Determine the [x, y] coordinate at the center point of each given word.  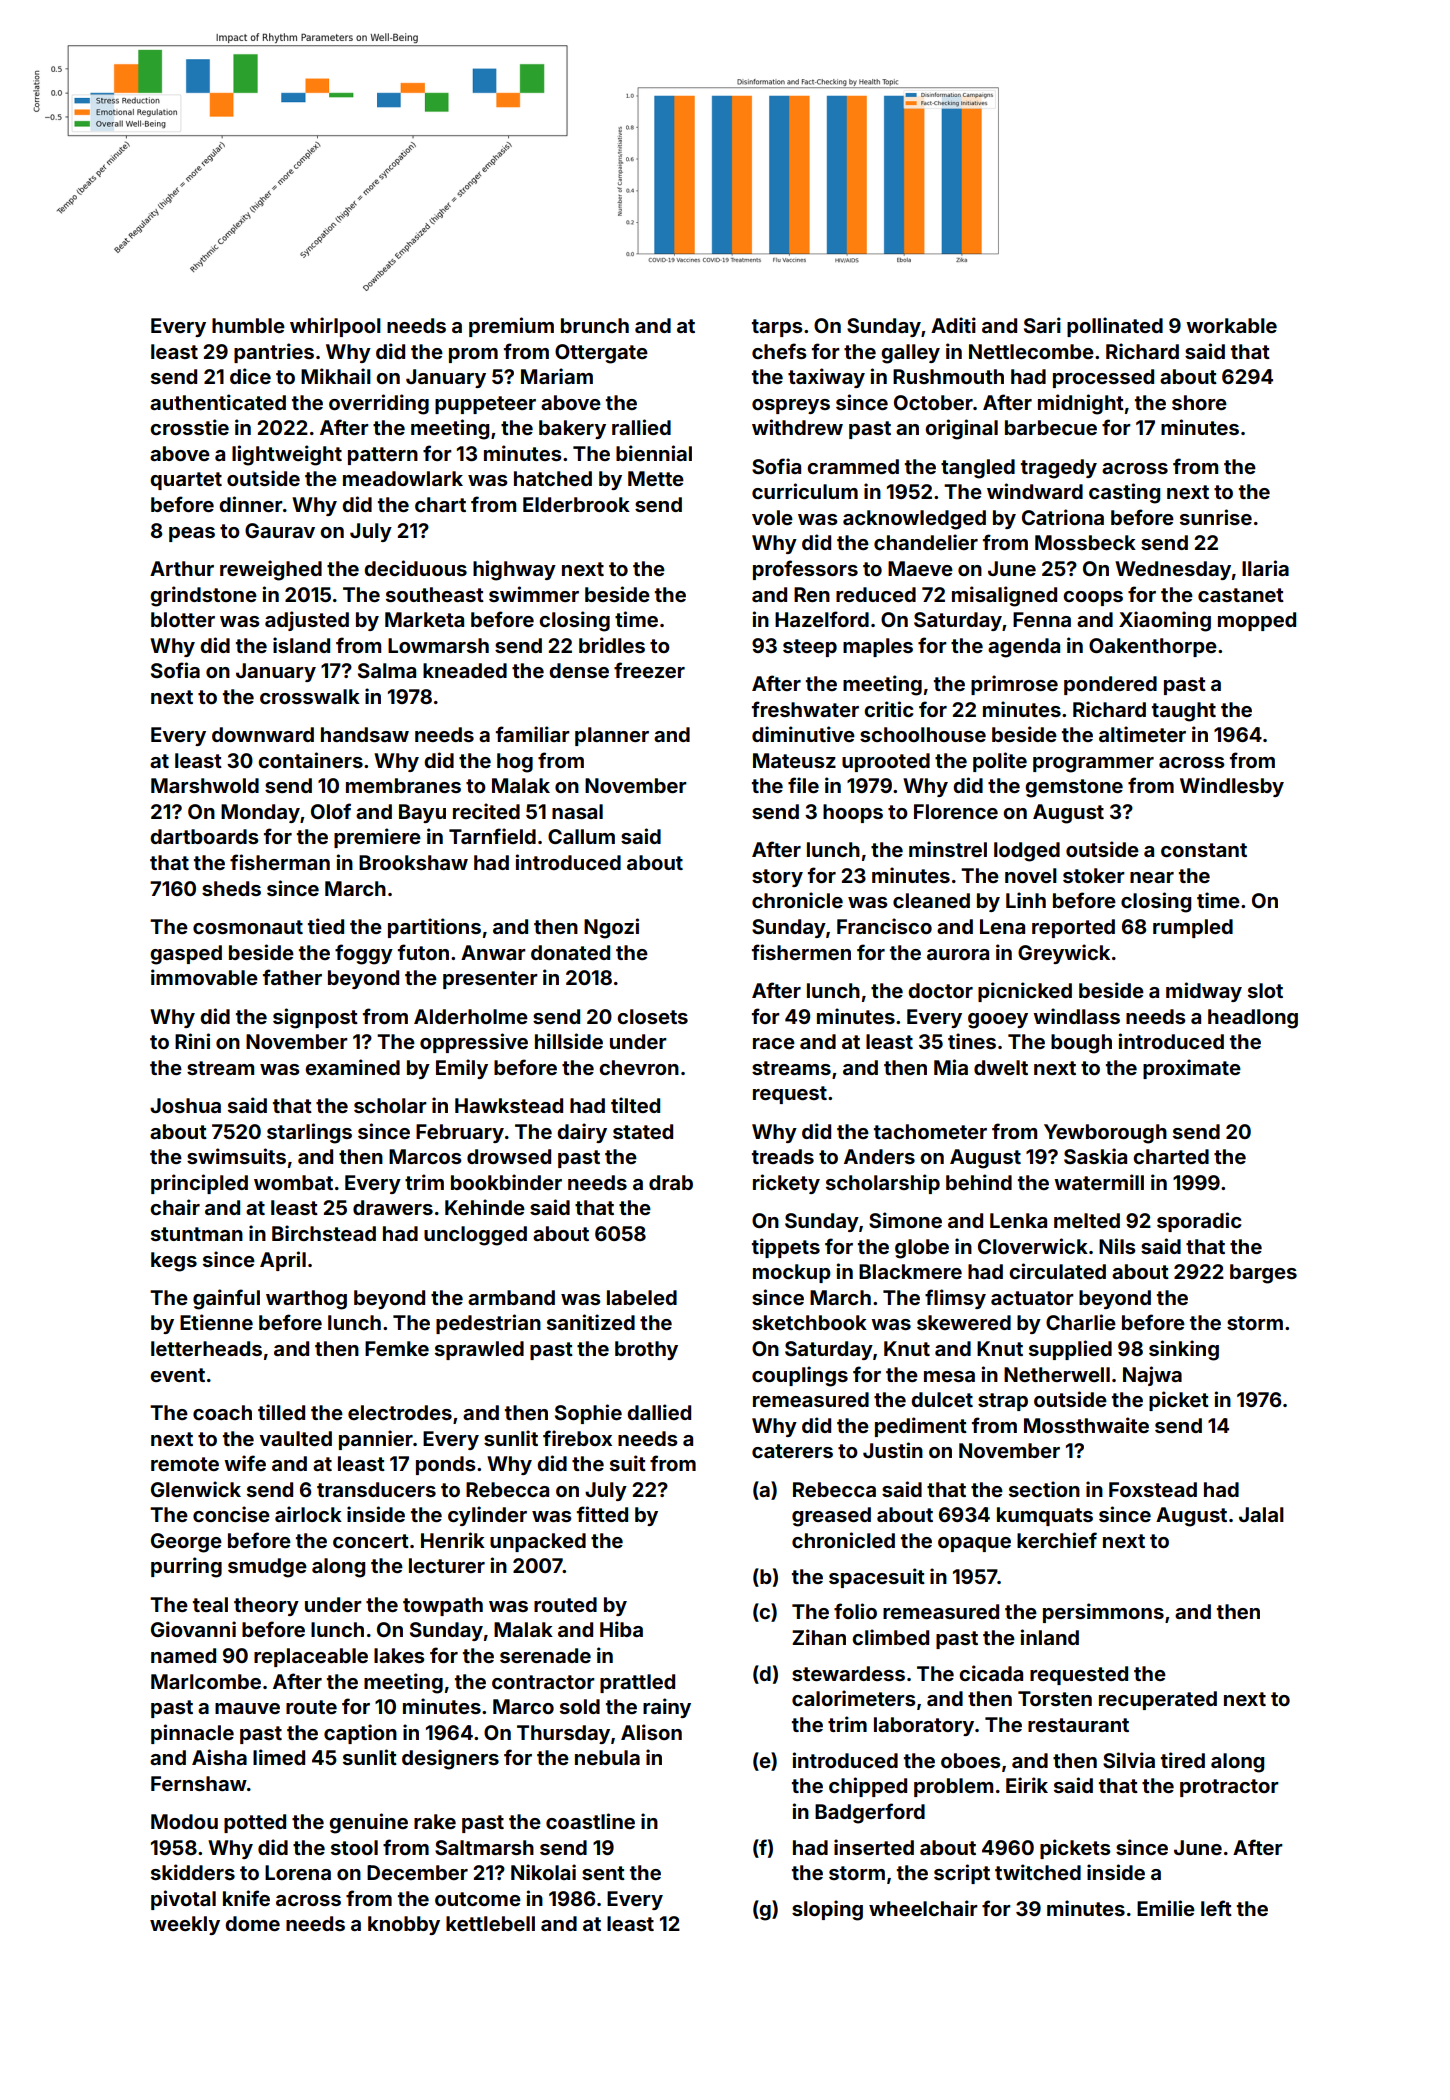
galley [910, 354]
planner [612, 736]
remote [185, 1464]
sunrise [1216, 517]
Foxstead [1153, 1489]
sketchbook [809, 1322]
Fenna [1042, 619]
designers [450, 1759]
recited [486, 811]
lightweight [287, 455]
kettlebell [490, 1923]
